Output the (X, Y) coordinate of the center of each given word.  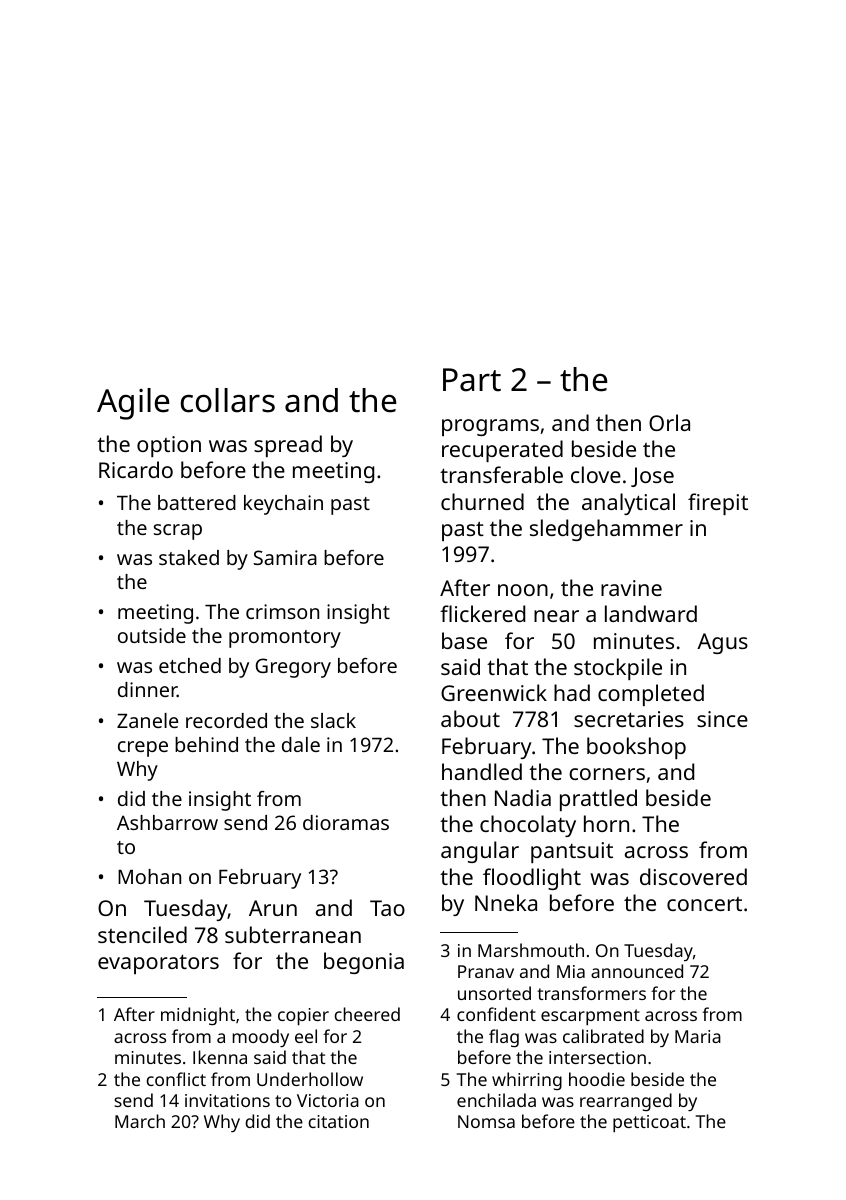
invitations (227, 1100)
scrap (178, 532)
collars (228, 400)
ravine (631, 588)
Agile (133, 404)
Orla (669, 422)
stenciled (142, 934)
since (722, 719)
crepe (143, 749)
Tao (387, 908)
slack (333, 720)
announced (637, 971)
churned (482, 501)
